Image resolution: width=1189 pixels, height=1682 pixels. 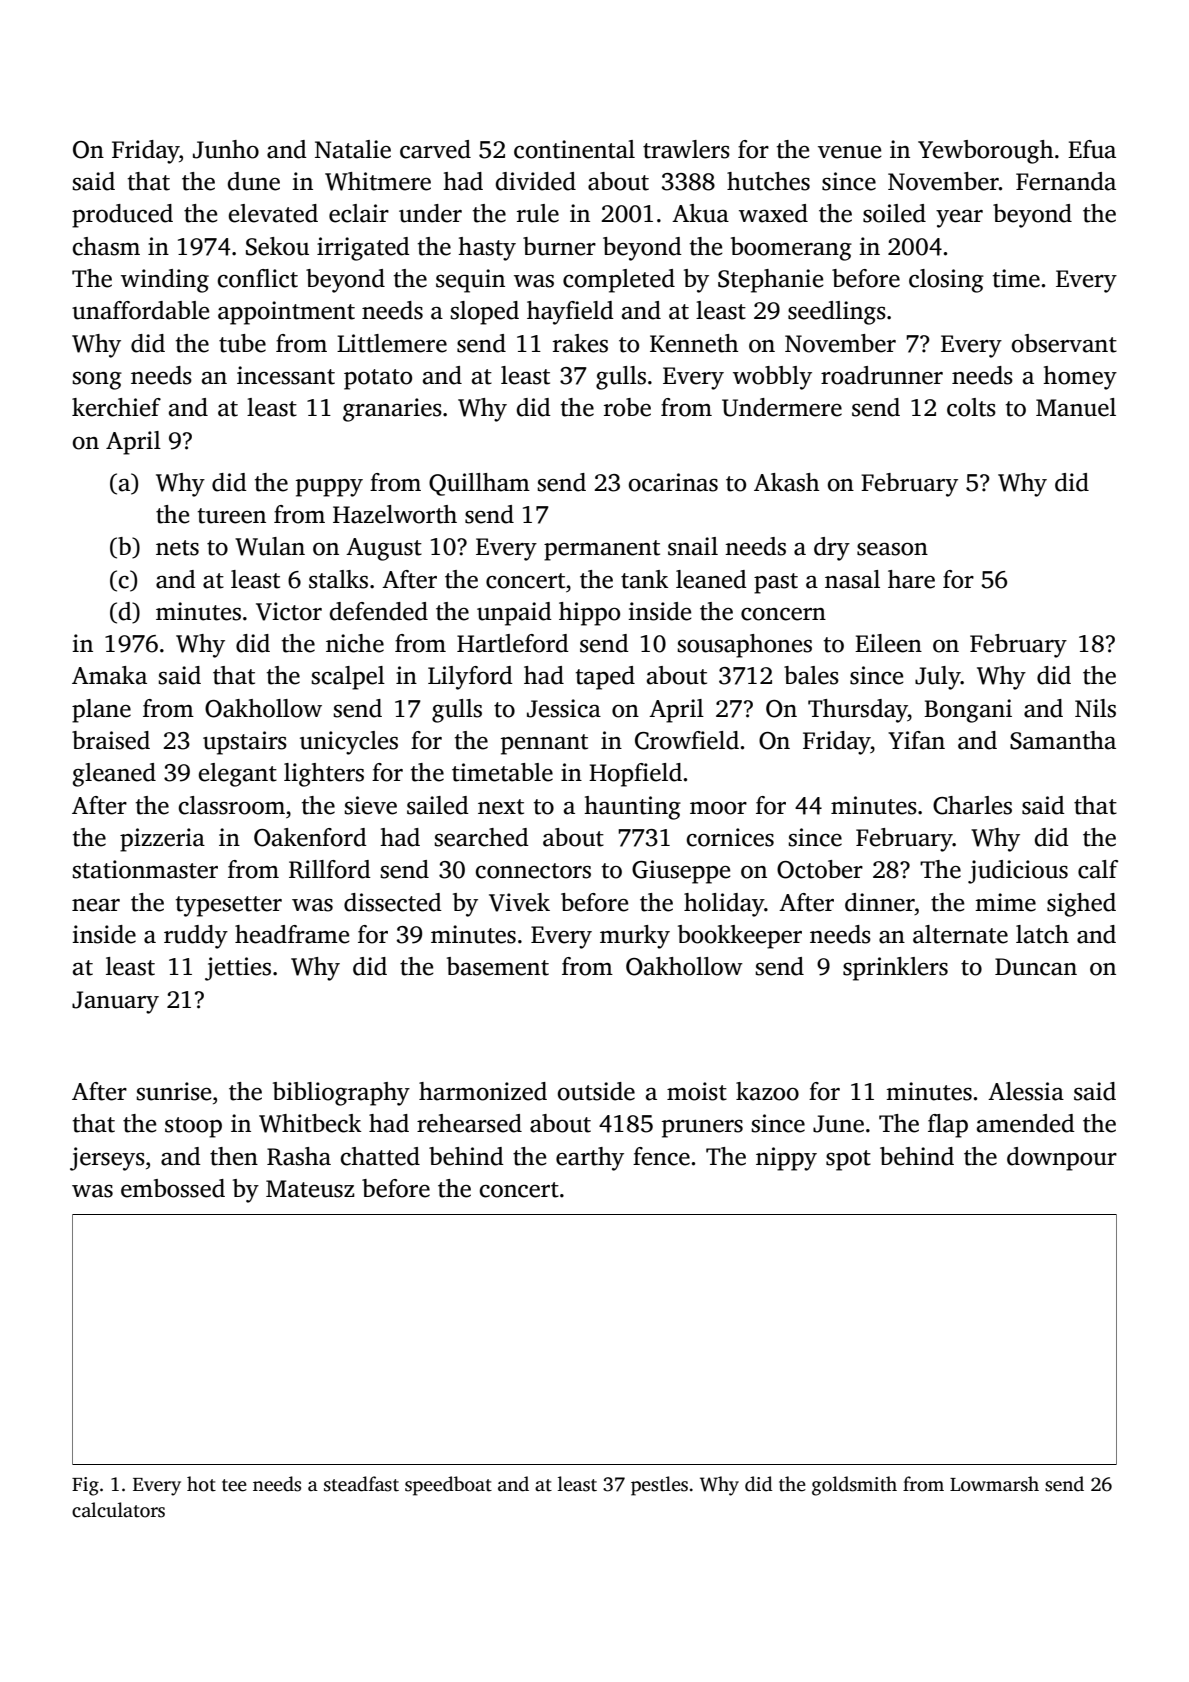 What do you see at coordinates (659, 1486) in the image?
I see `pestles` at bounding box center [659, 1486].
